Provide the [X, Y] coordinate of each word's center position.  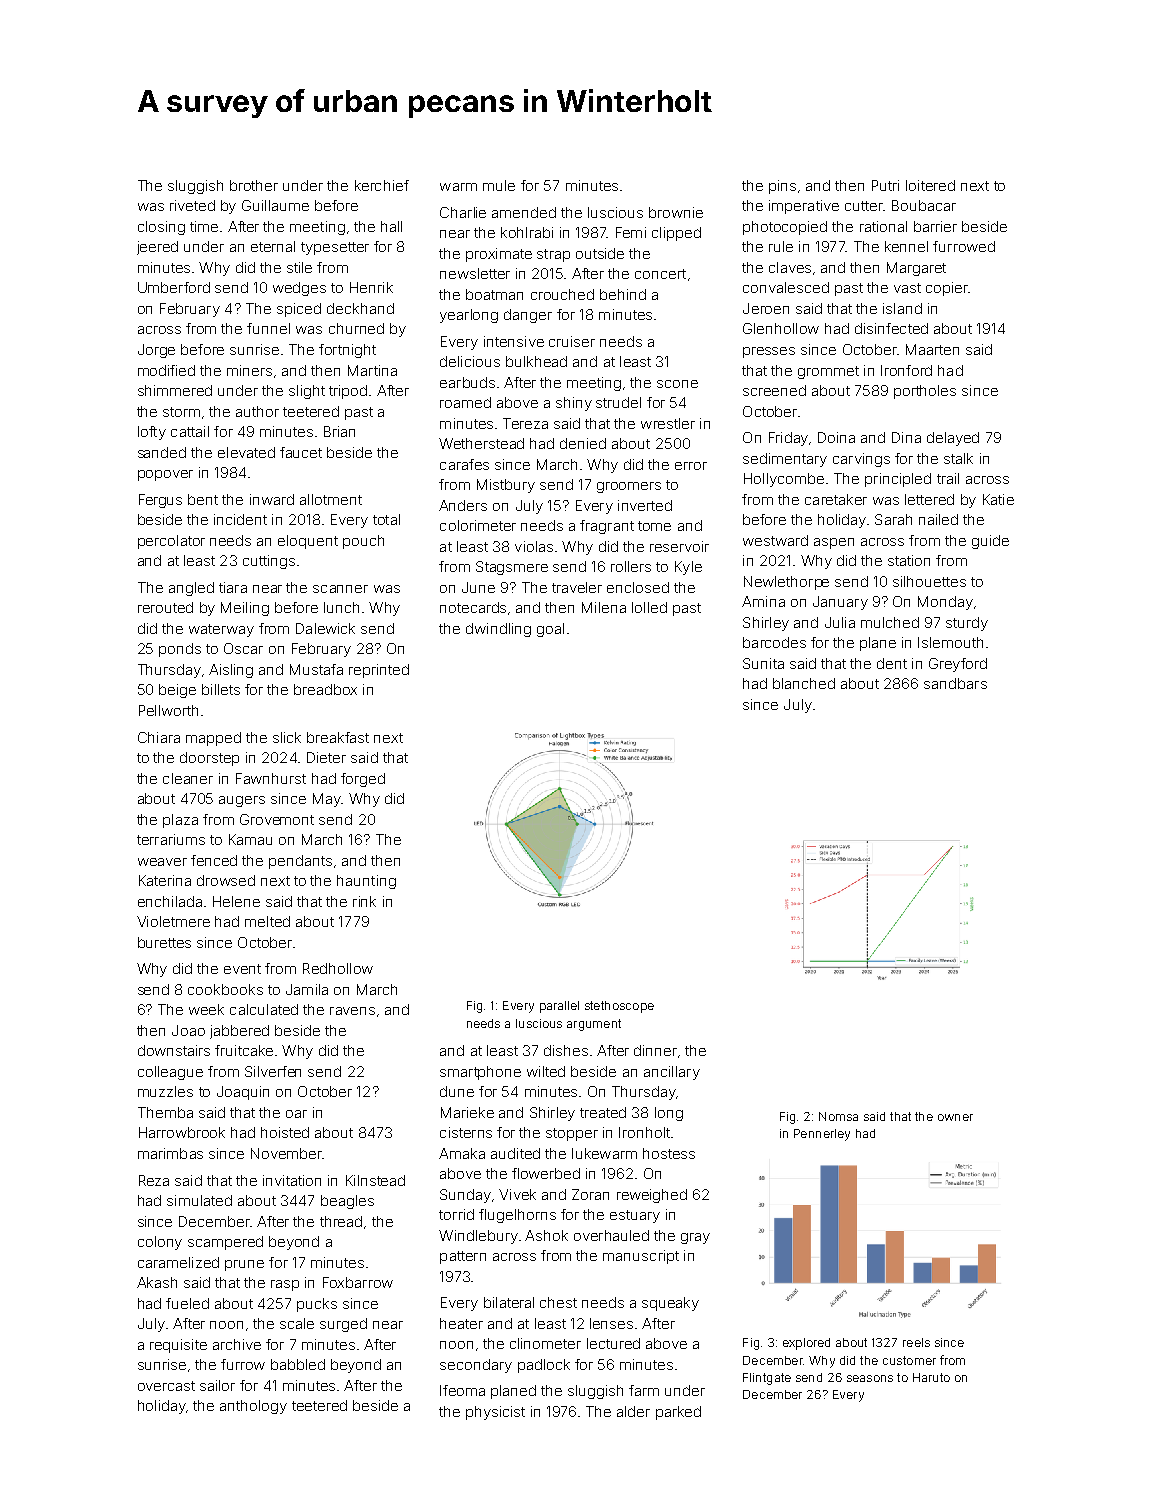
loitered [930, 185]
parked [678, 1413]
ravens [352, 1011]
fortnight [347, 351]
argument [594, 1025]
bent [203, 499]
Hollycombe [784, 480]
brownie [676, 212]
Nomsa [838, 1116]
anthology [253, 1407]
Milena [604, 607]
